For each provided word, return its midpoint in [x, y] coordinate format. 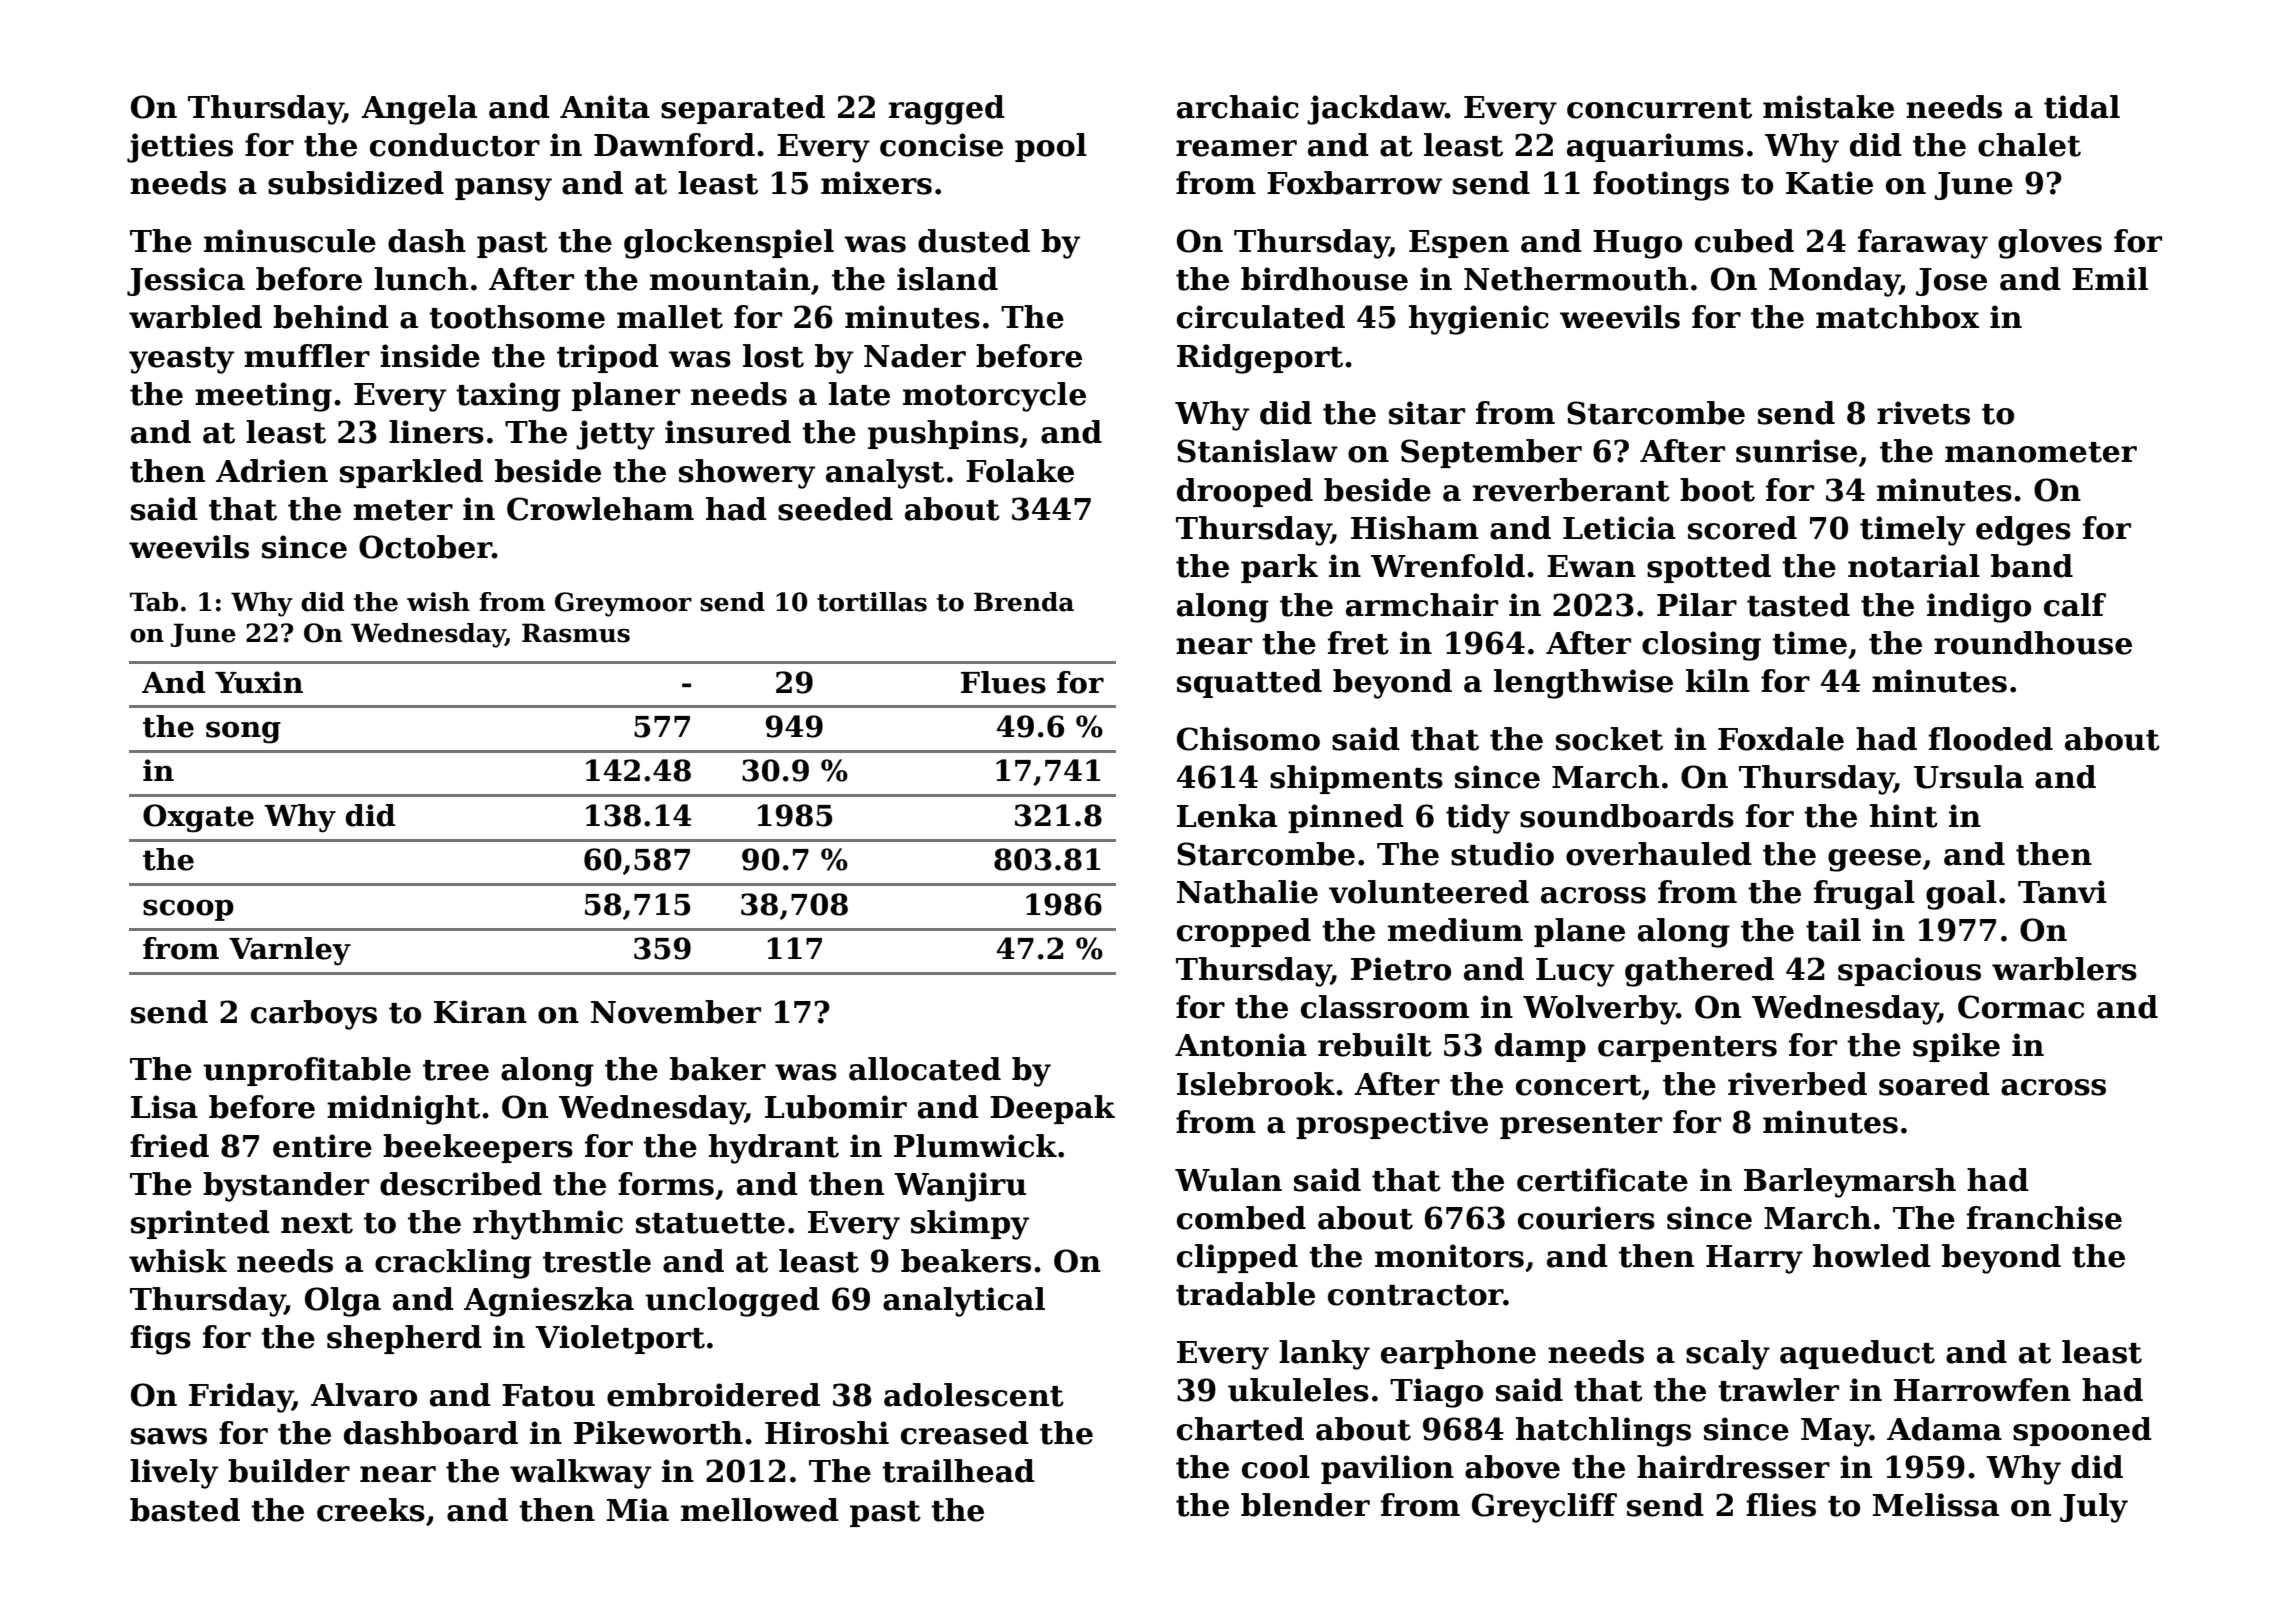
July [2094, 1508]
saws [169, 1436]
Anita [605, 107]
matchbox [1897, 317]
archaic [1238, 107]
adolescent [974, 1395]
